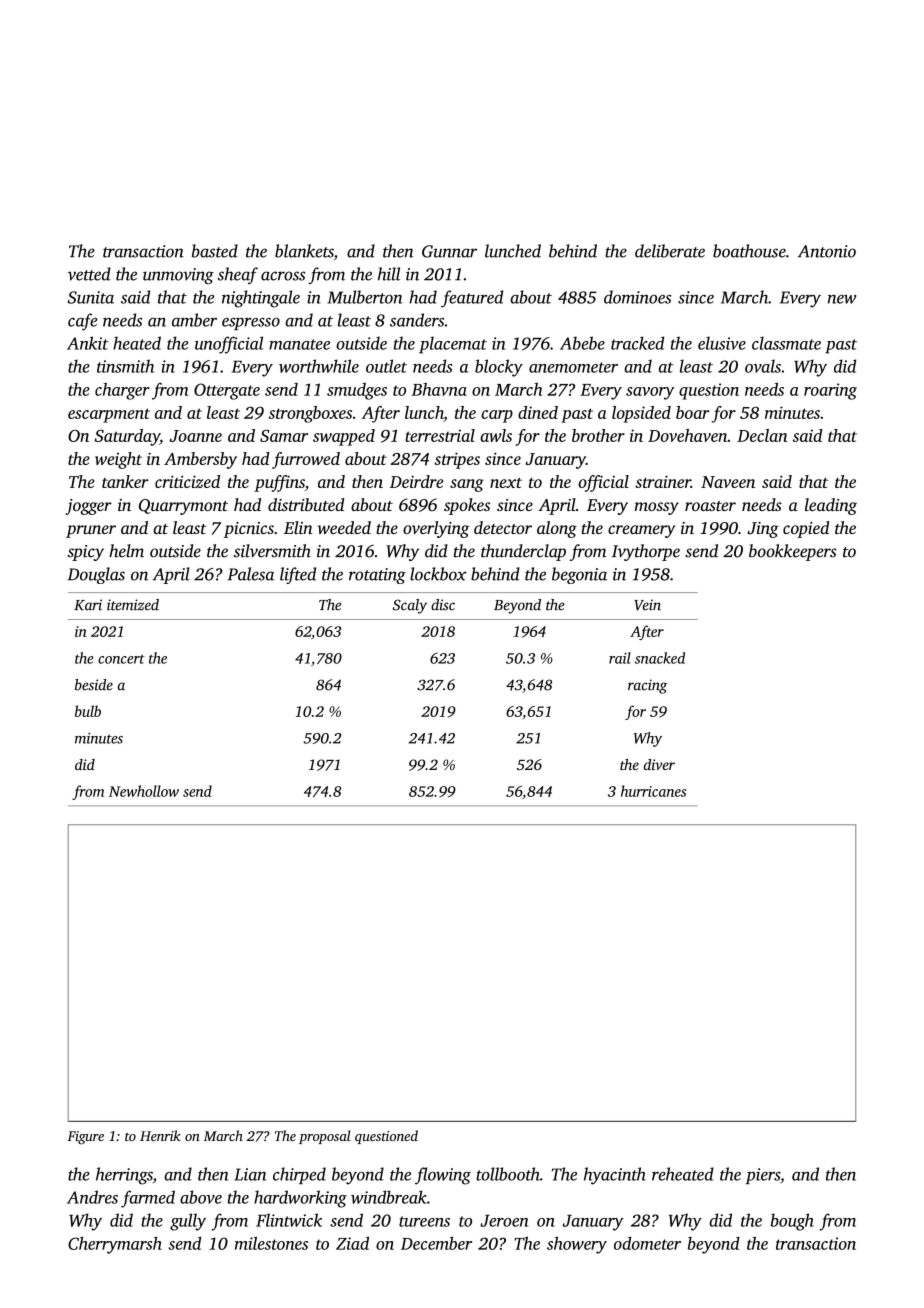 This image has height=1308, width=924. Describe the element at coordinates (325, 1137) in the image. I see `proposal` at that location.
